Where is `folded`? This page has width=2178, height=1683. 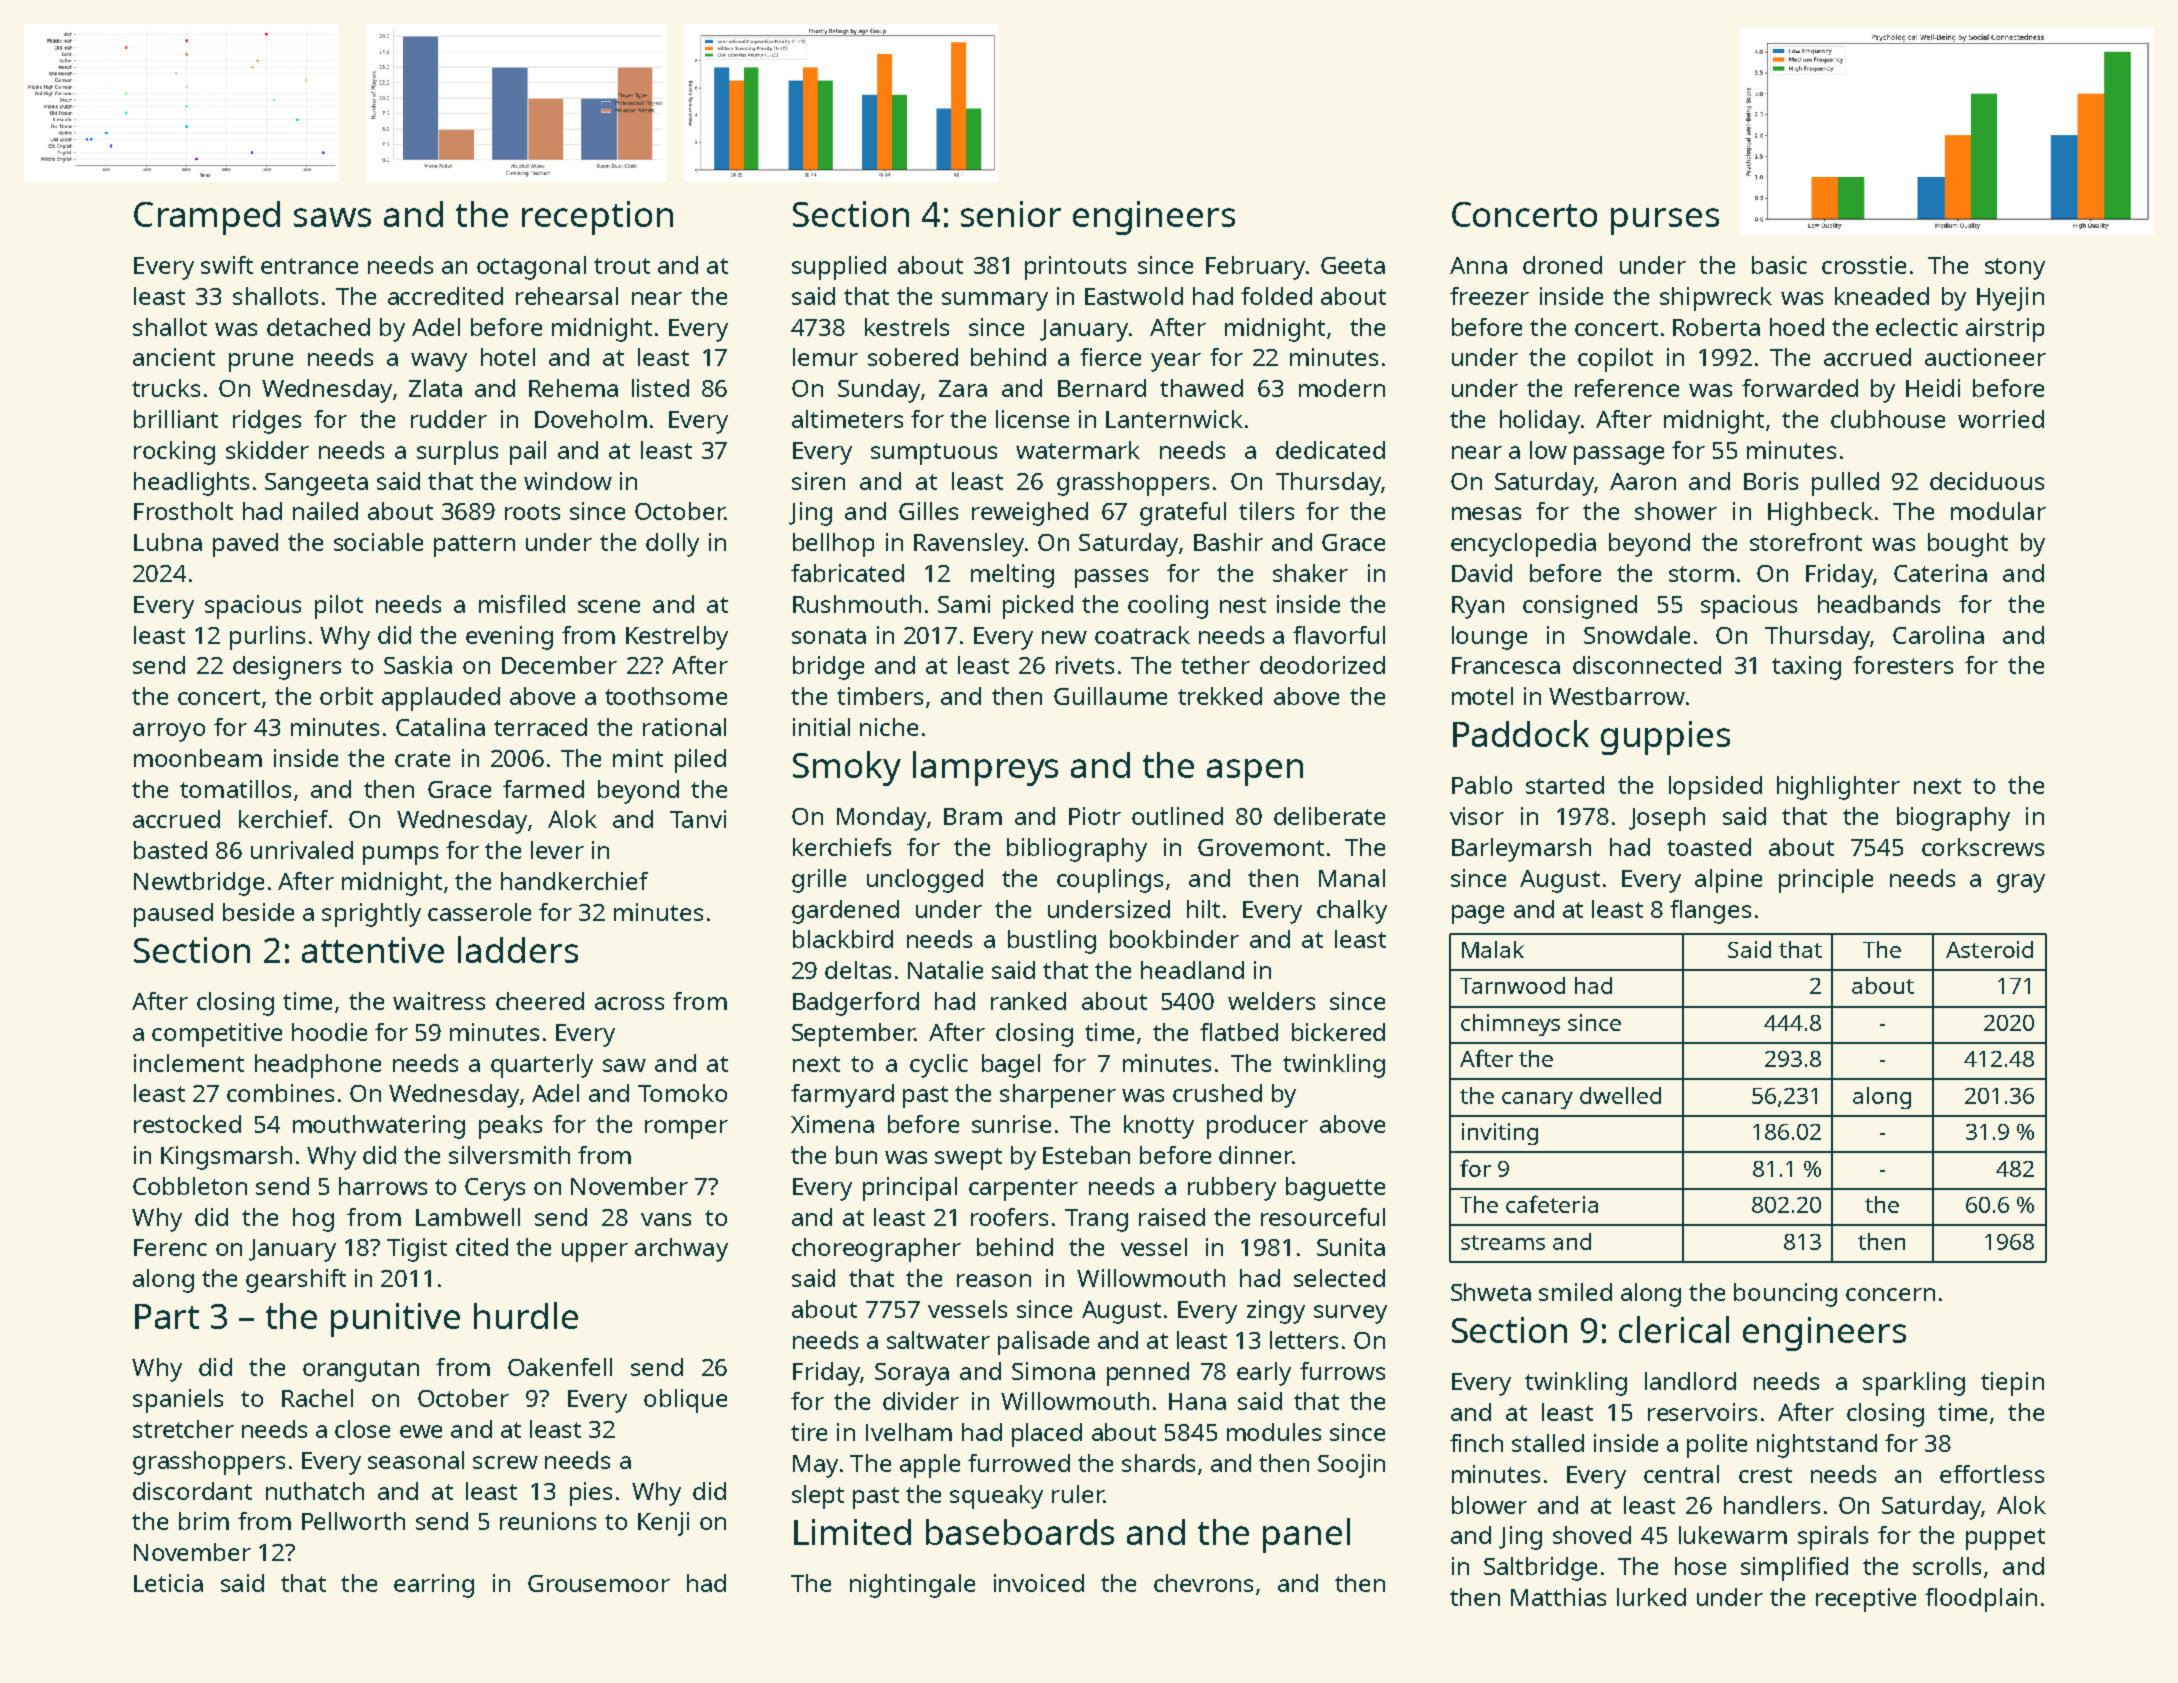
folded is located at coordinates (1276, 296).
